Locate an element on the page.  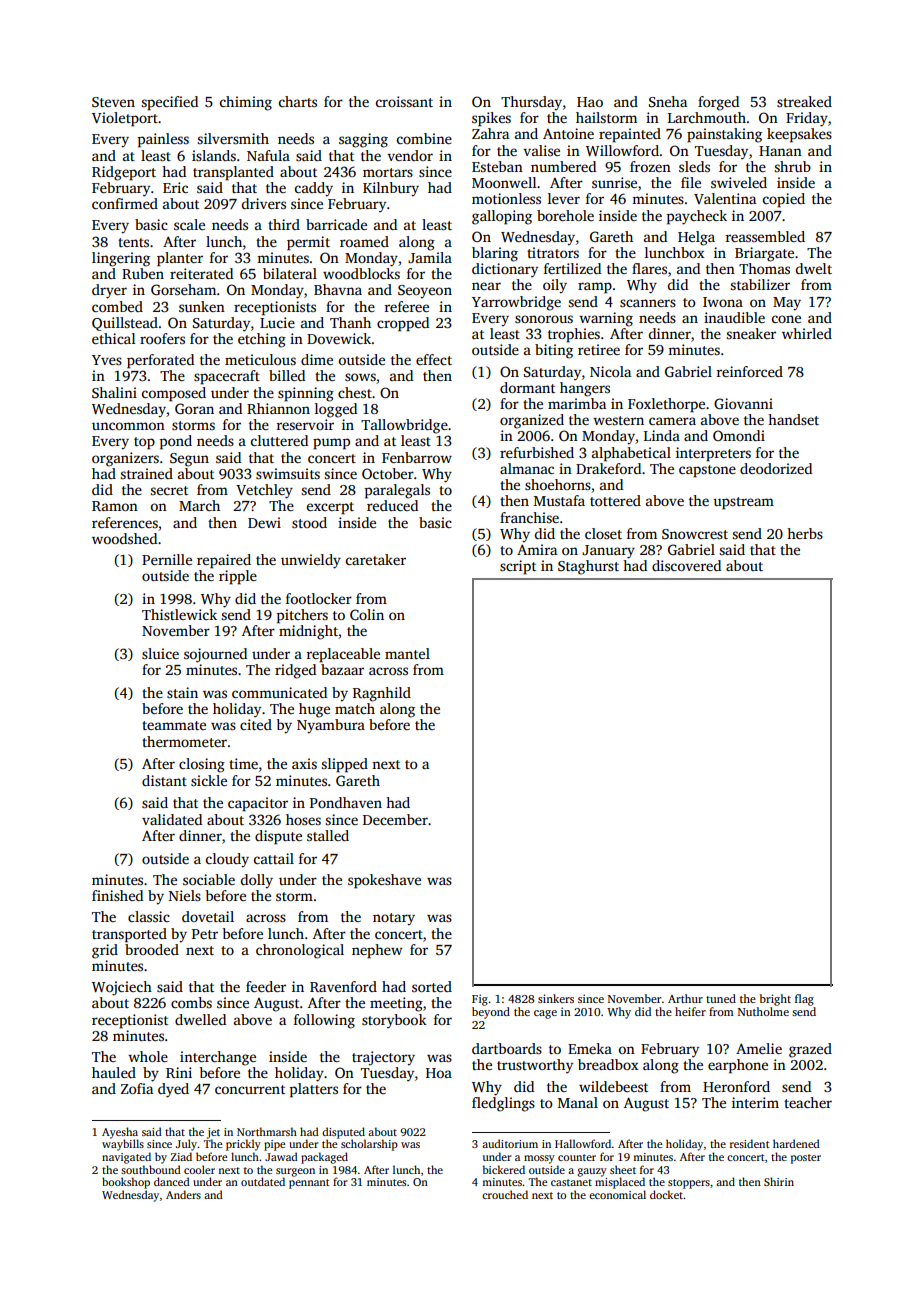
interchange is located at coordinates (218, 1058).
